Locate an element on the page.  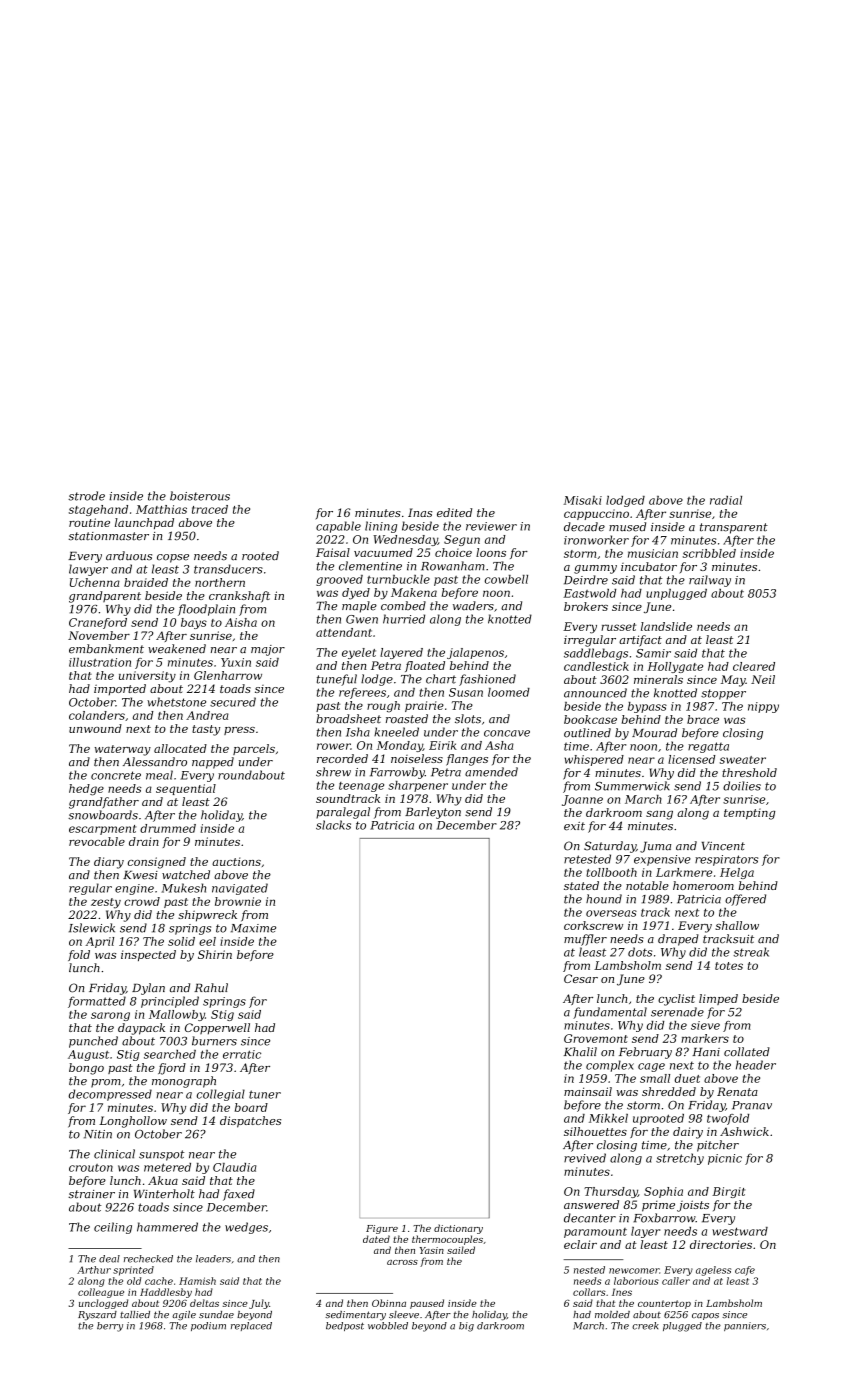
Claudia is located at coordinates (234, 1167).
